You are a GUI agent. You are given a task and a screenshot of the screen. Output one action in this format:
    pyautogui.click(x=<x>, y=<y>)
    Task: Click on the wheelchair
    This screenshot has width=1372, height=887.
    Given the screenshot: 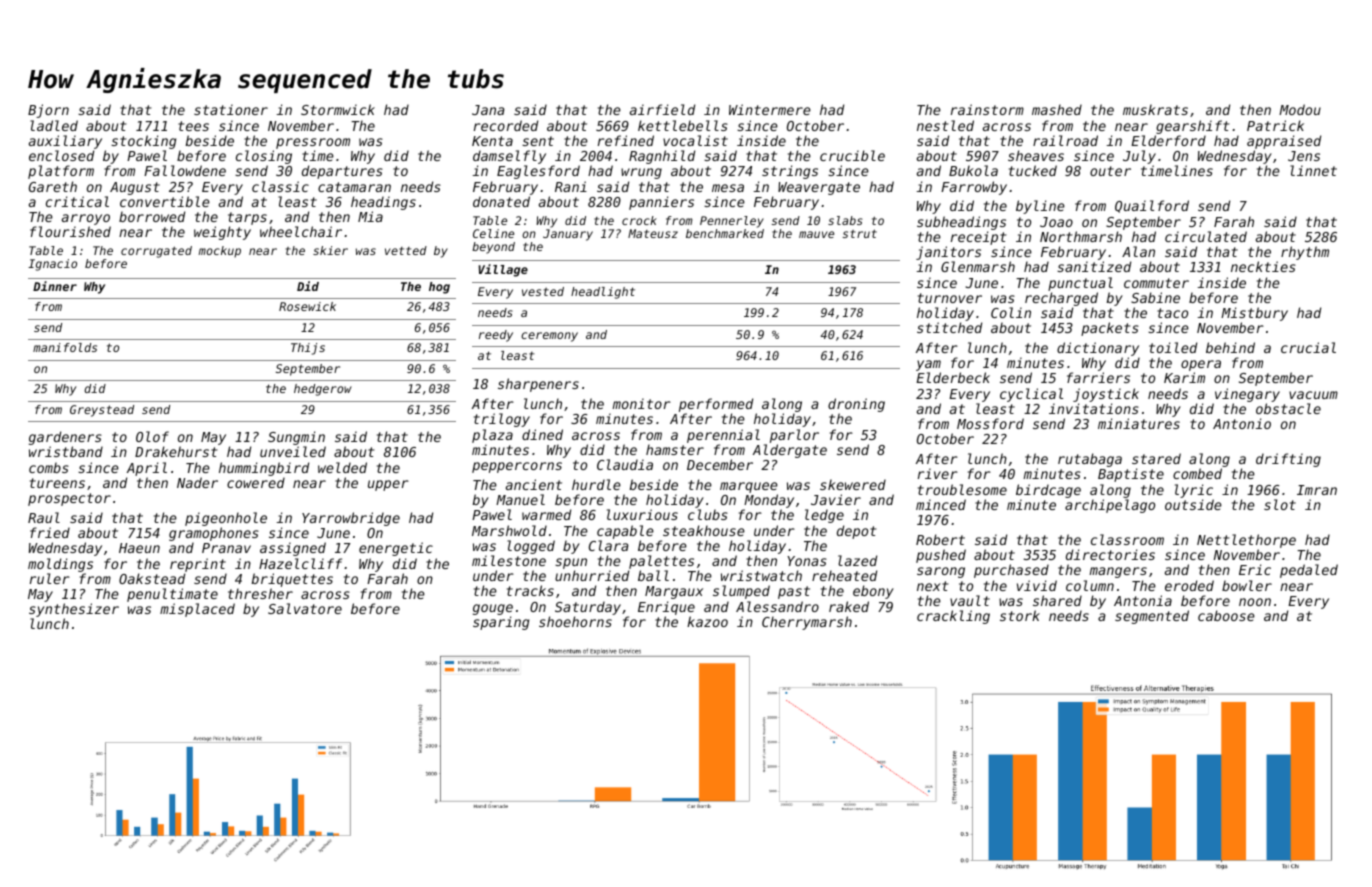 What is the action you would take?
    pyautogui.click(x=301, y=231)
